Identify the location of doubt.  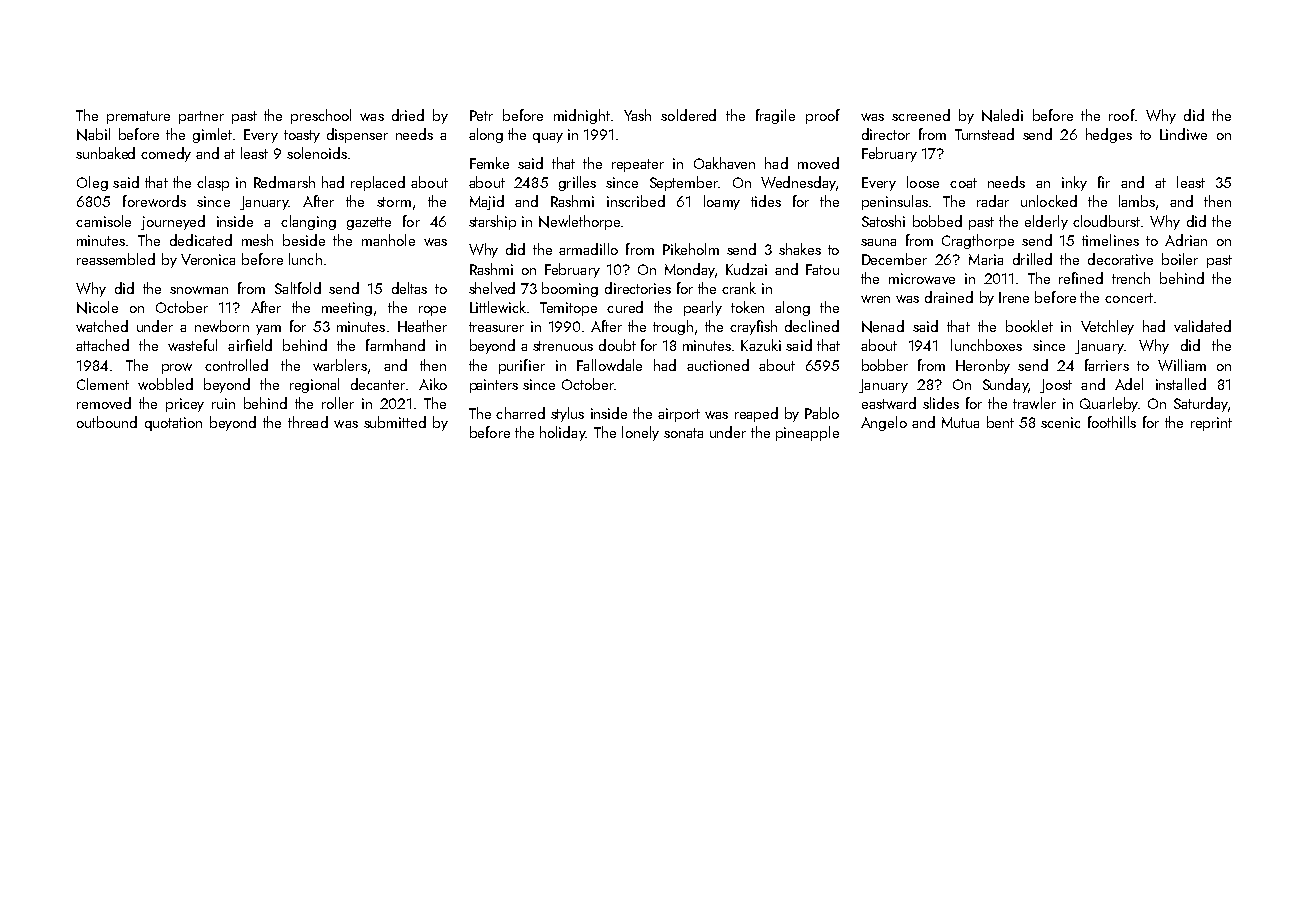
(617, 345).
